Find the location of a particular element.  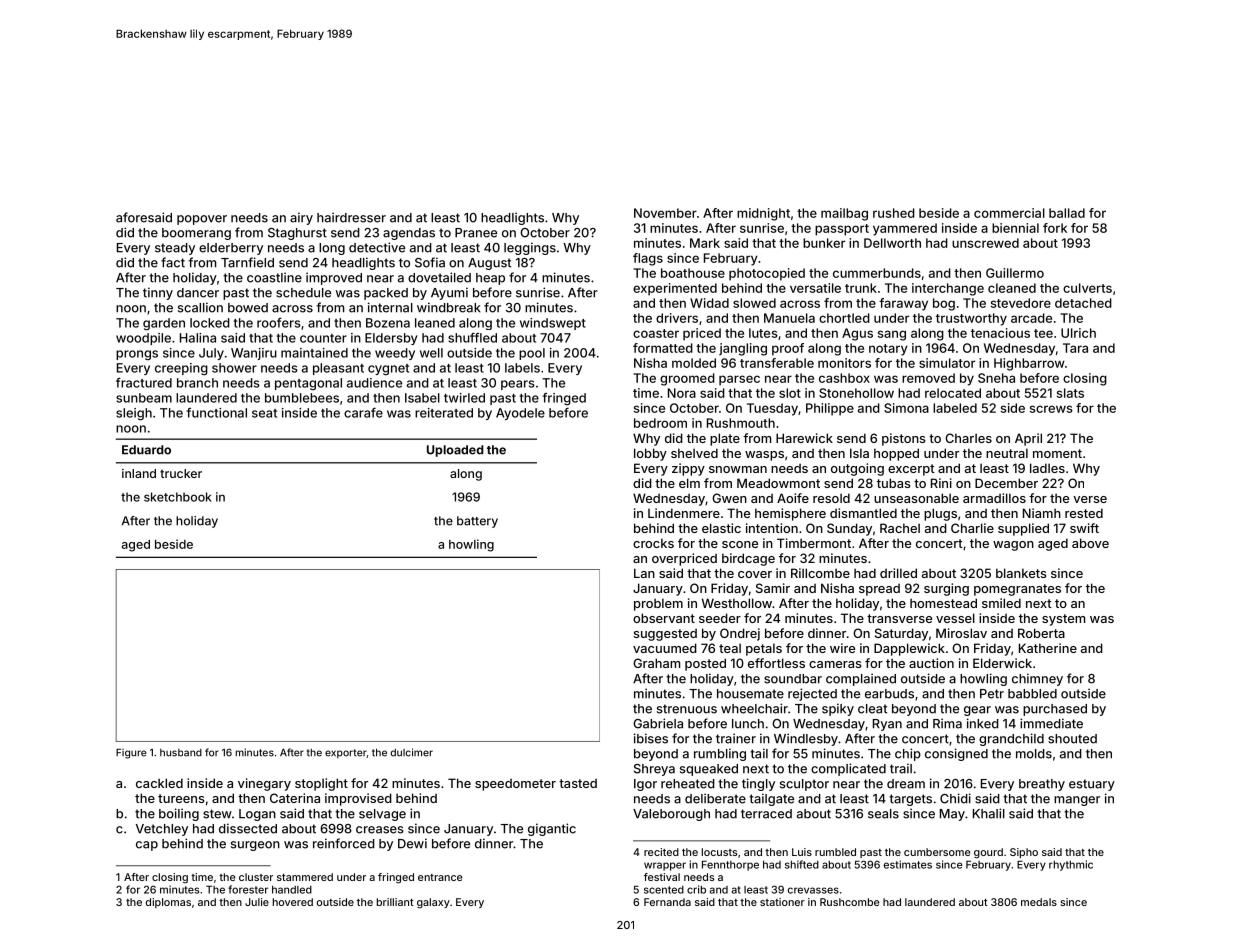

midnight is located at coordinates (763, 214).
